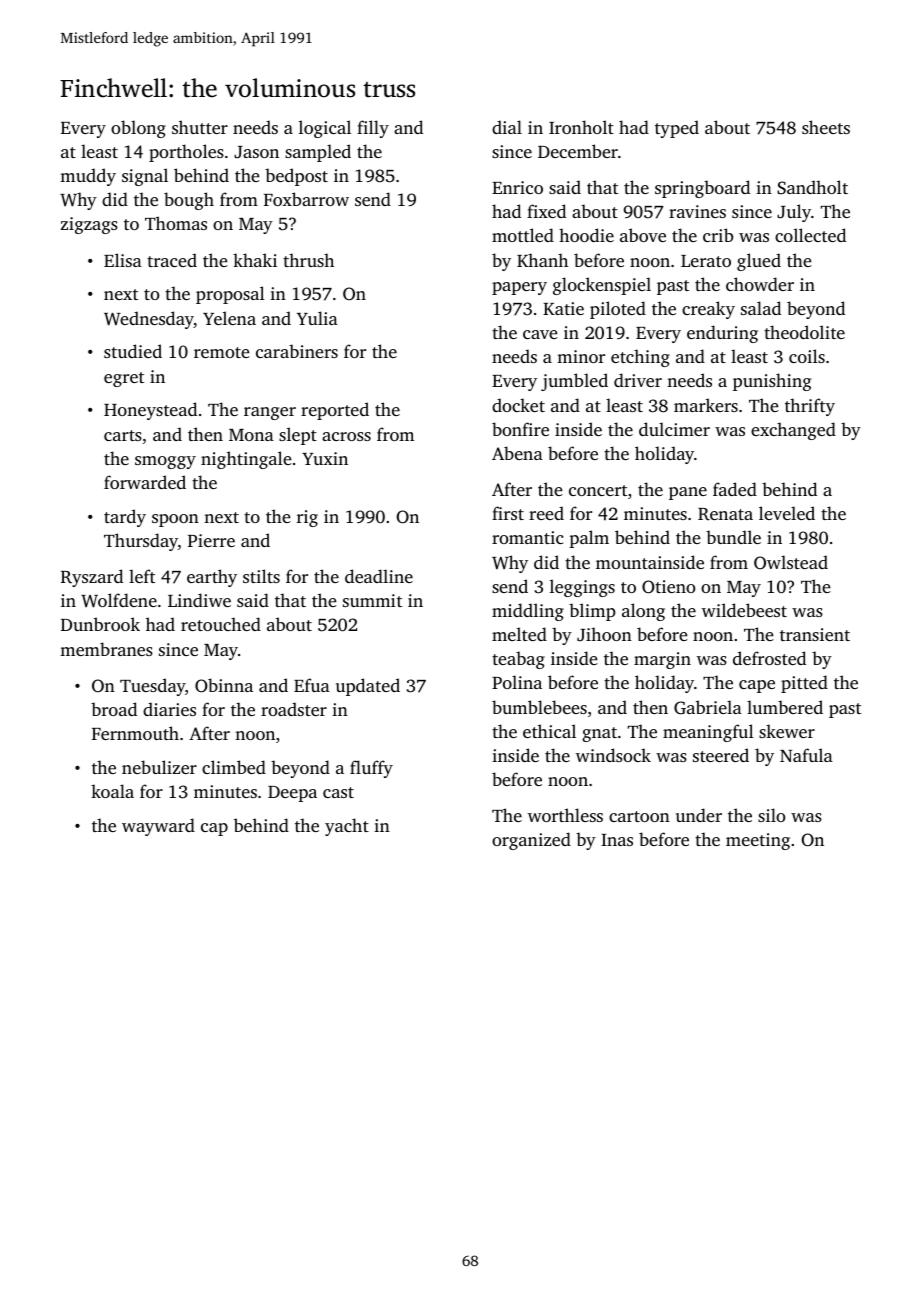 Image resolution: width=924 pixels, height=1311 pixels. Describe the element at coordinates (138, 129) in the page. I see `oblong` at that location.
